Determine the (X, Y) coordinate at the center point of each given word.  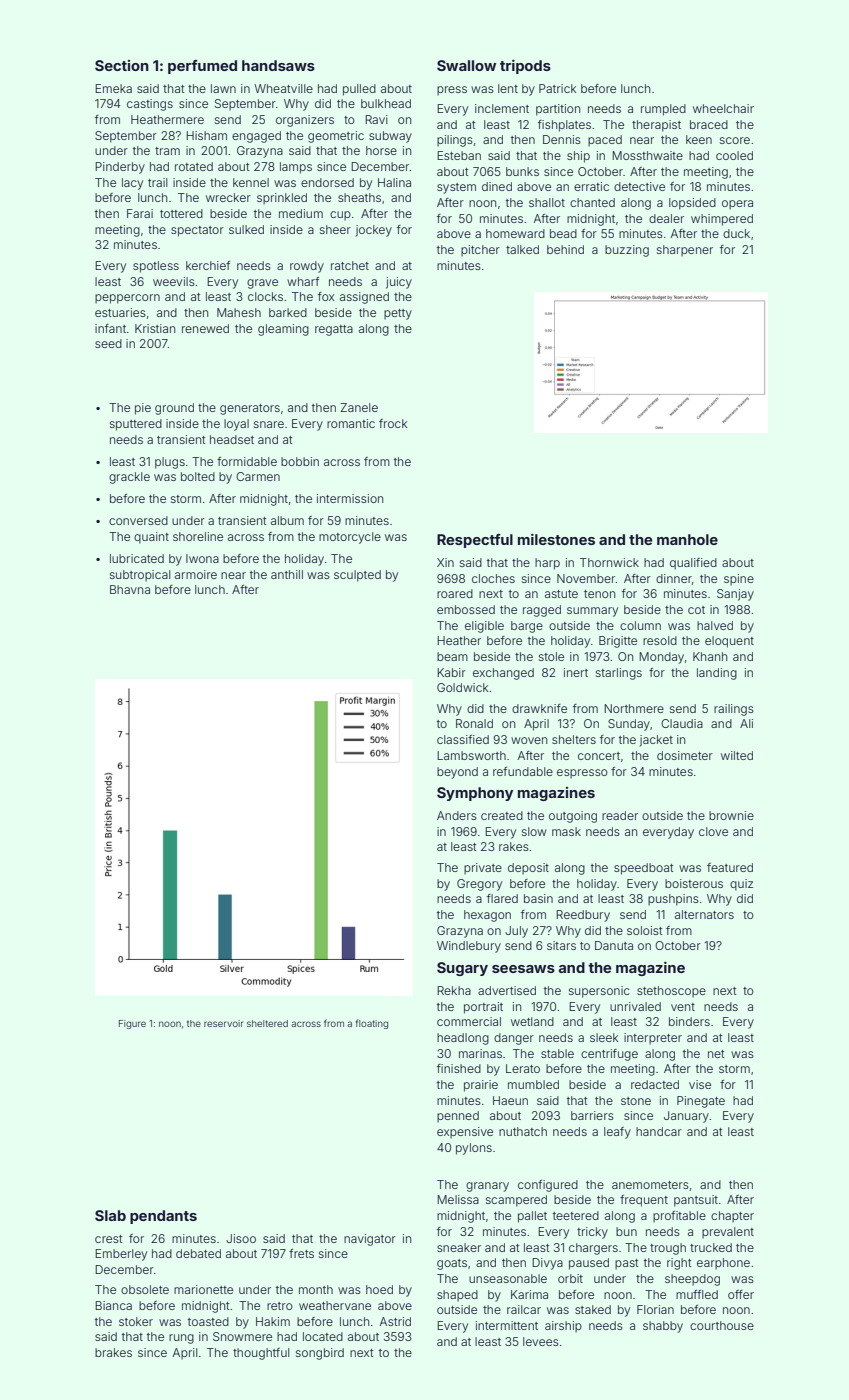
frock (393, 423)
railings (734, 710)
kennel (251, 182)
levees (541, 1341)
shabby (663, 1327)
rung (181, 1339)
